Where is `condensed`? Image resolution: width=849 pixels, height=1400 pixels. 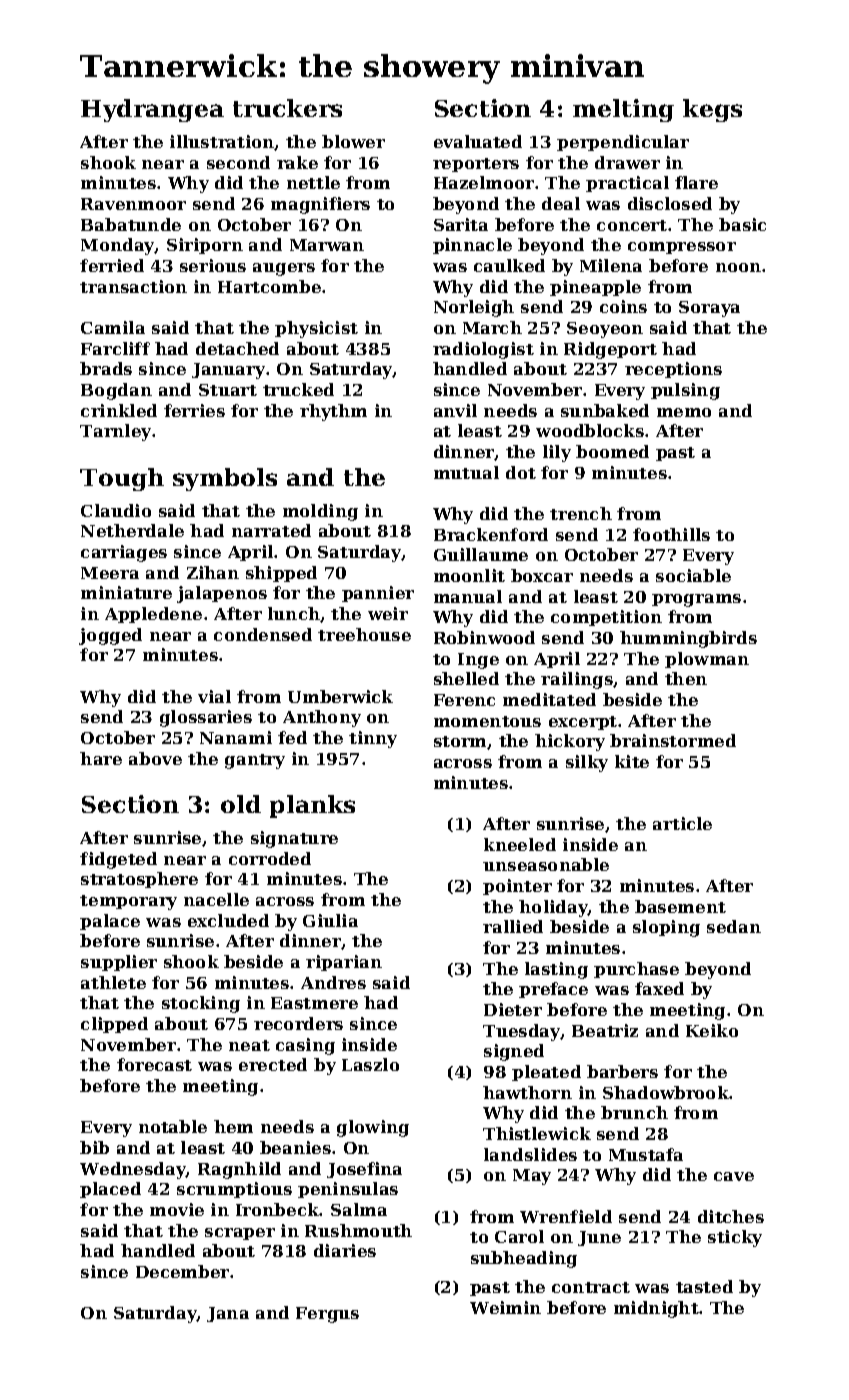 condensed is located at coordinates (263, 634).
